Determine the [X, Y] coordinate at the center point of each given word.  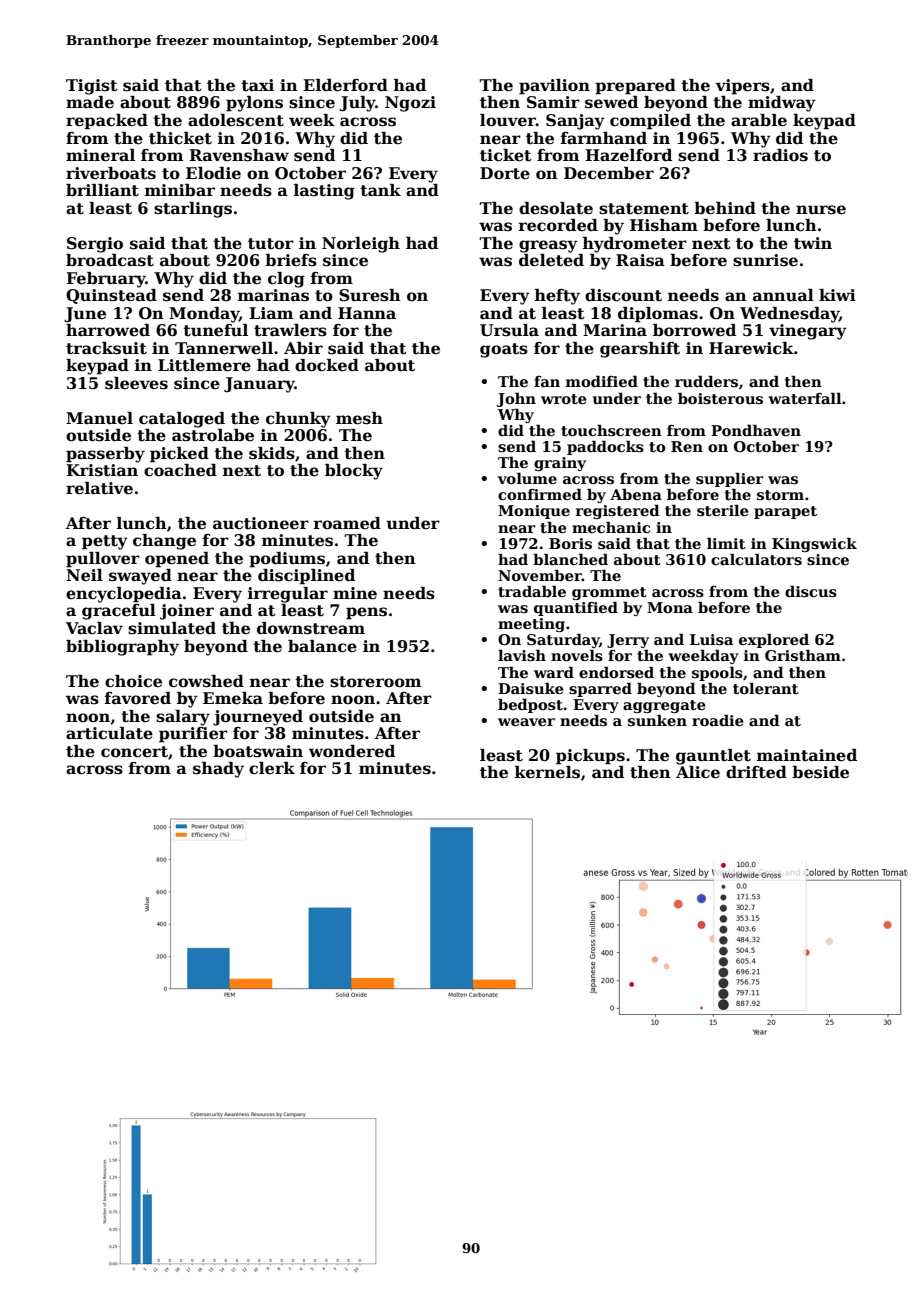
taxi [257, 85]
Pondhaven [756, 430]
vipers [742, 87]
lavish [522, 655]
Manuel [99, 418]
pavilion [554, 87]
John [516, 399]
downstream [311, 628]
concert [134, 752]
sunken [657, 720]
